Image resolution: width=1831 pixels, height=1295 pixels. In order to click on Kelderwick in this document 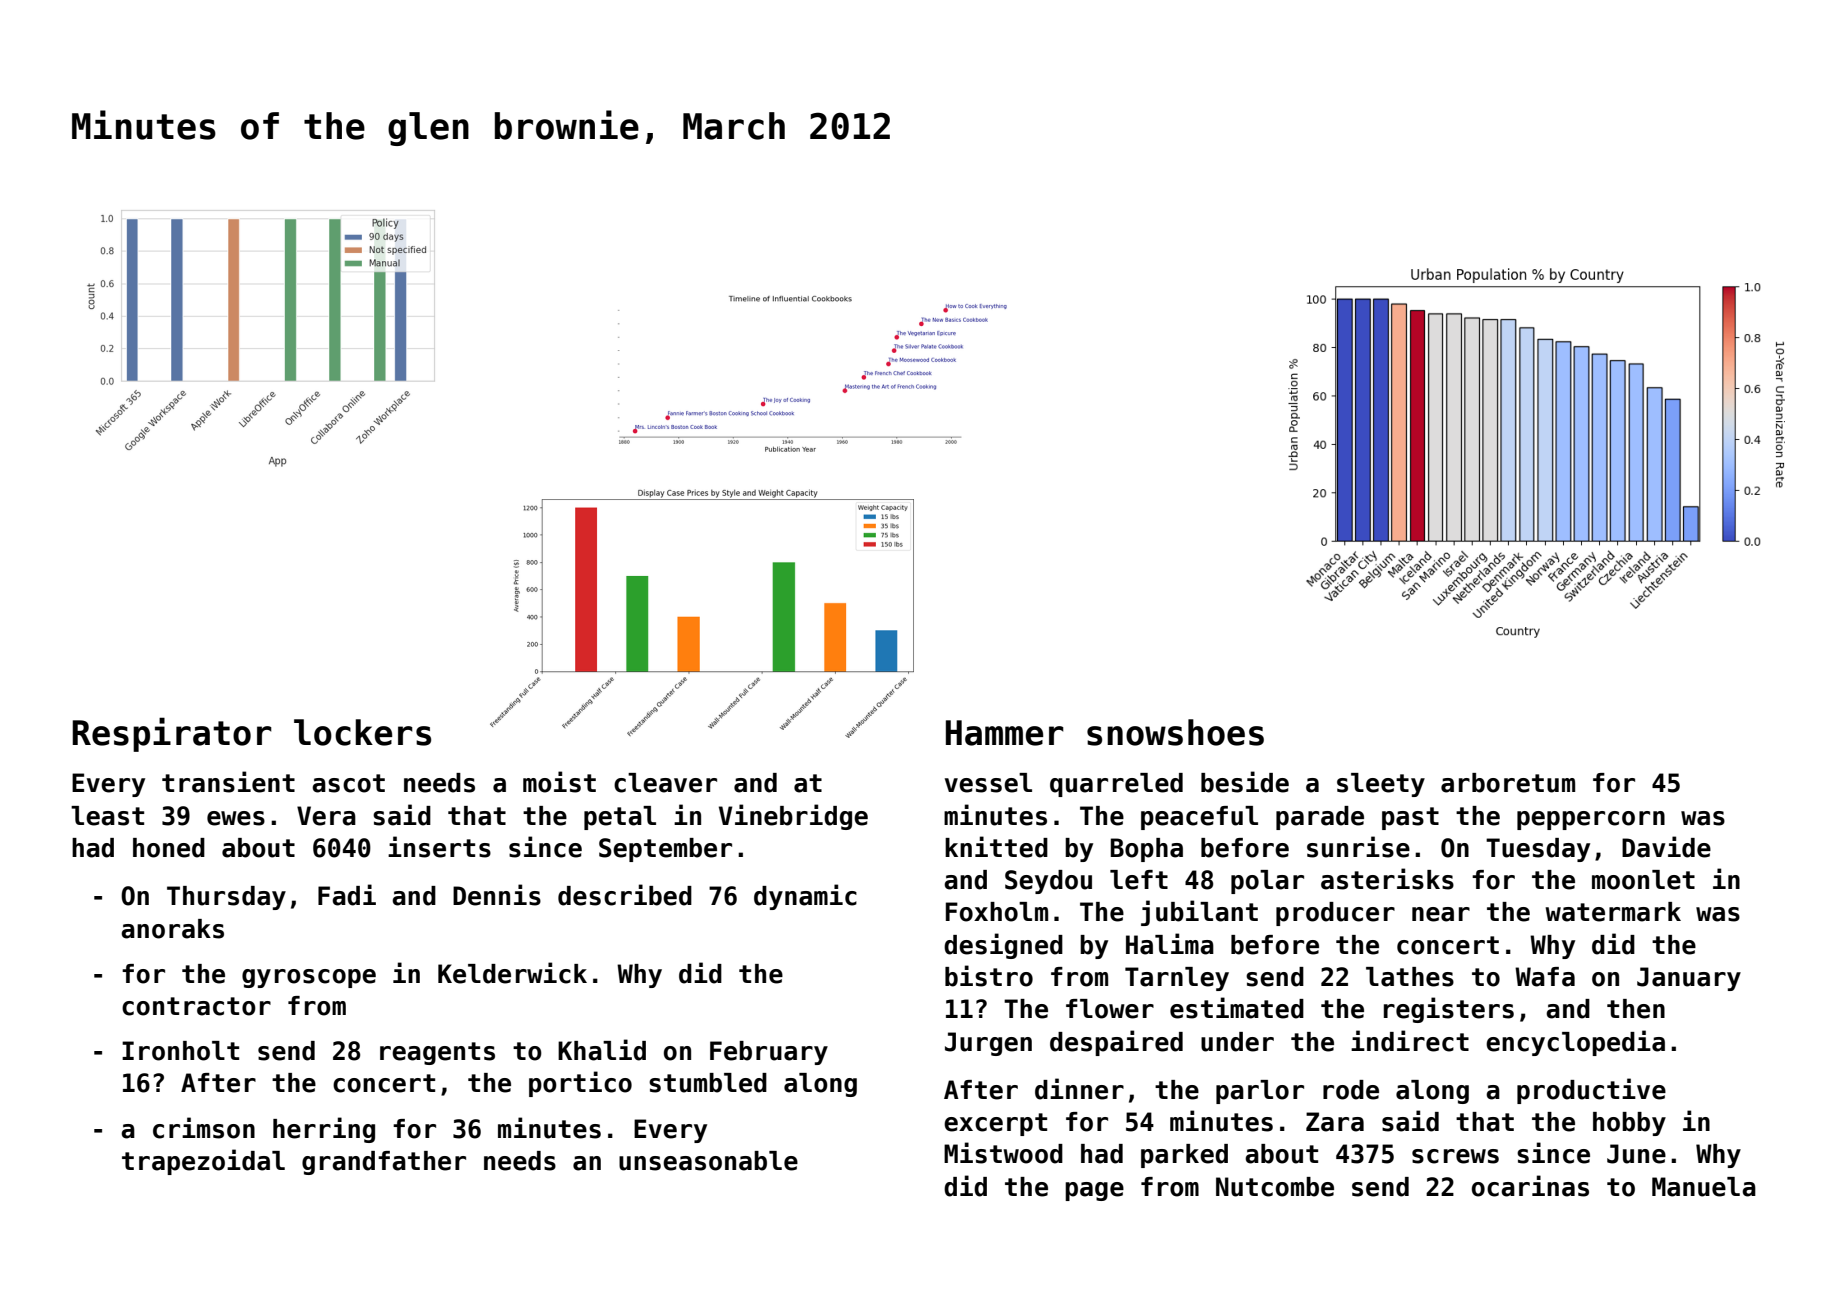, I will do `click(512, 973)`.
